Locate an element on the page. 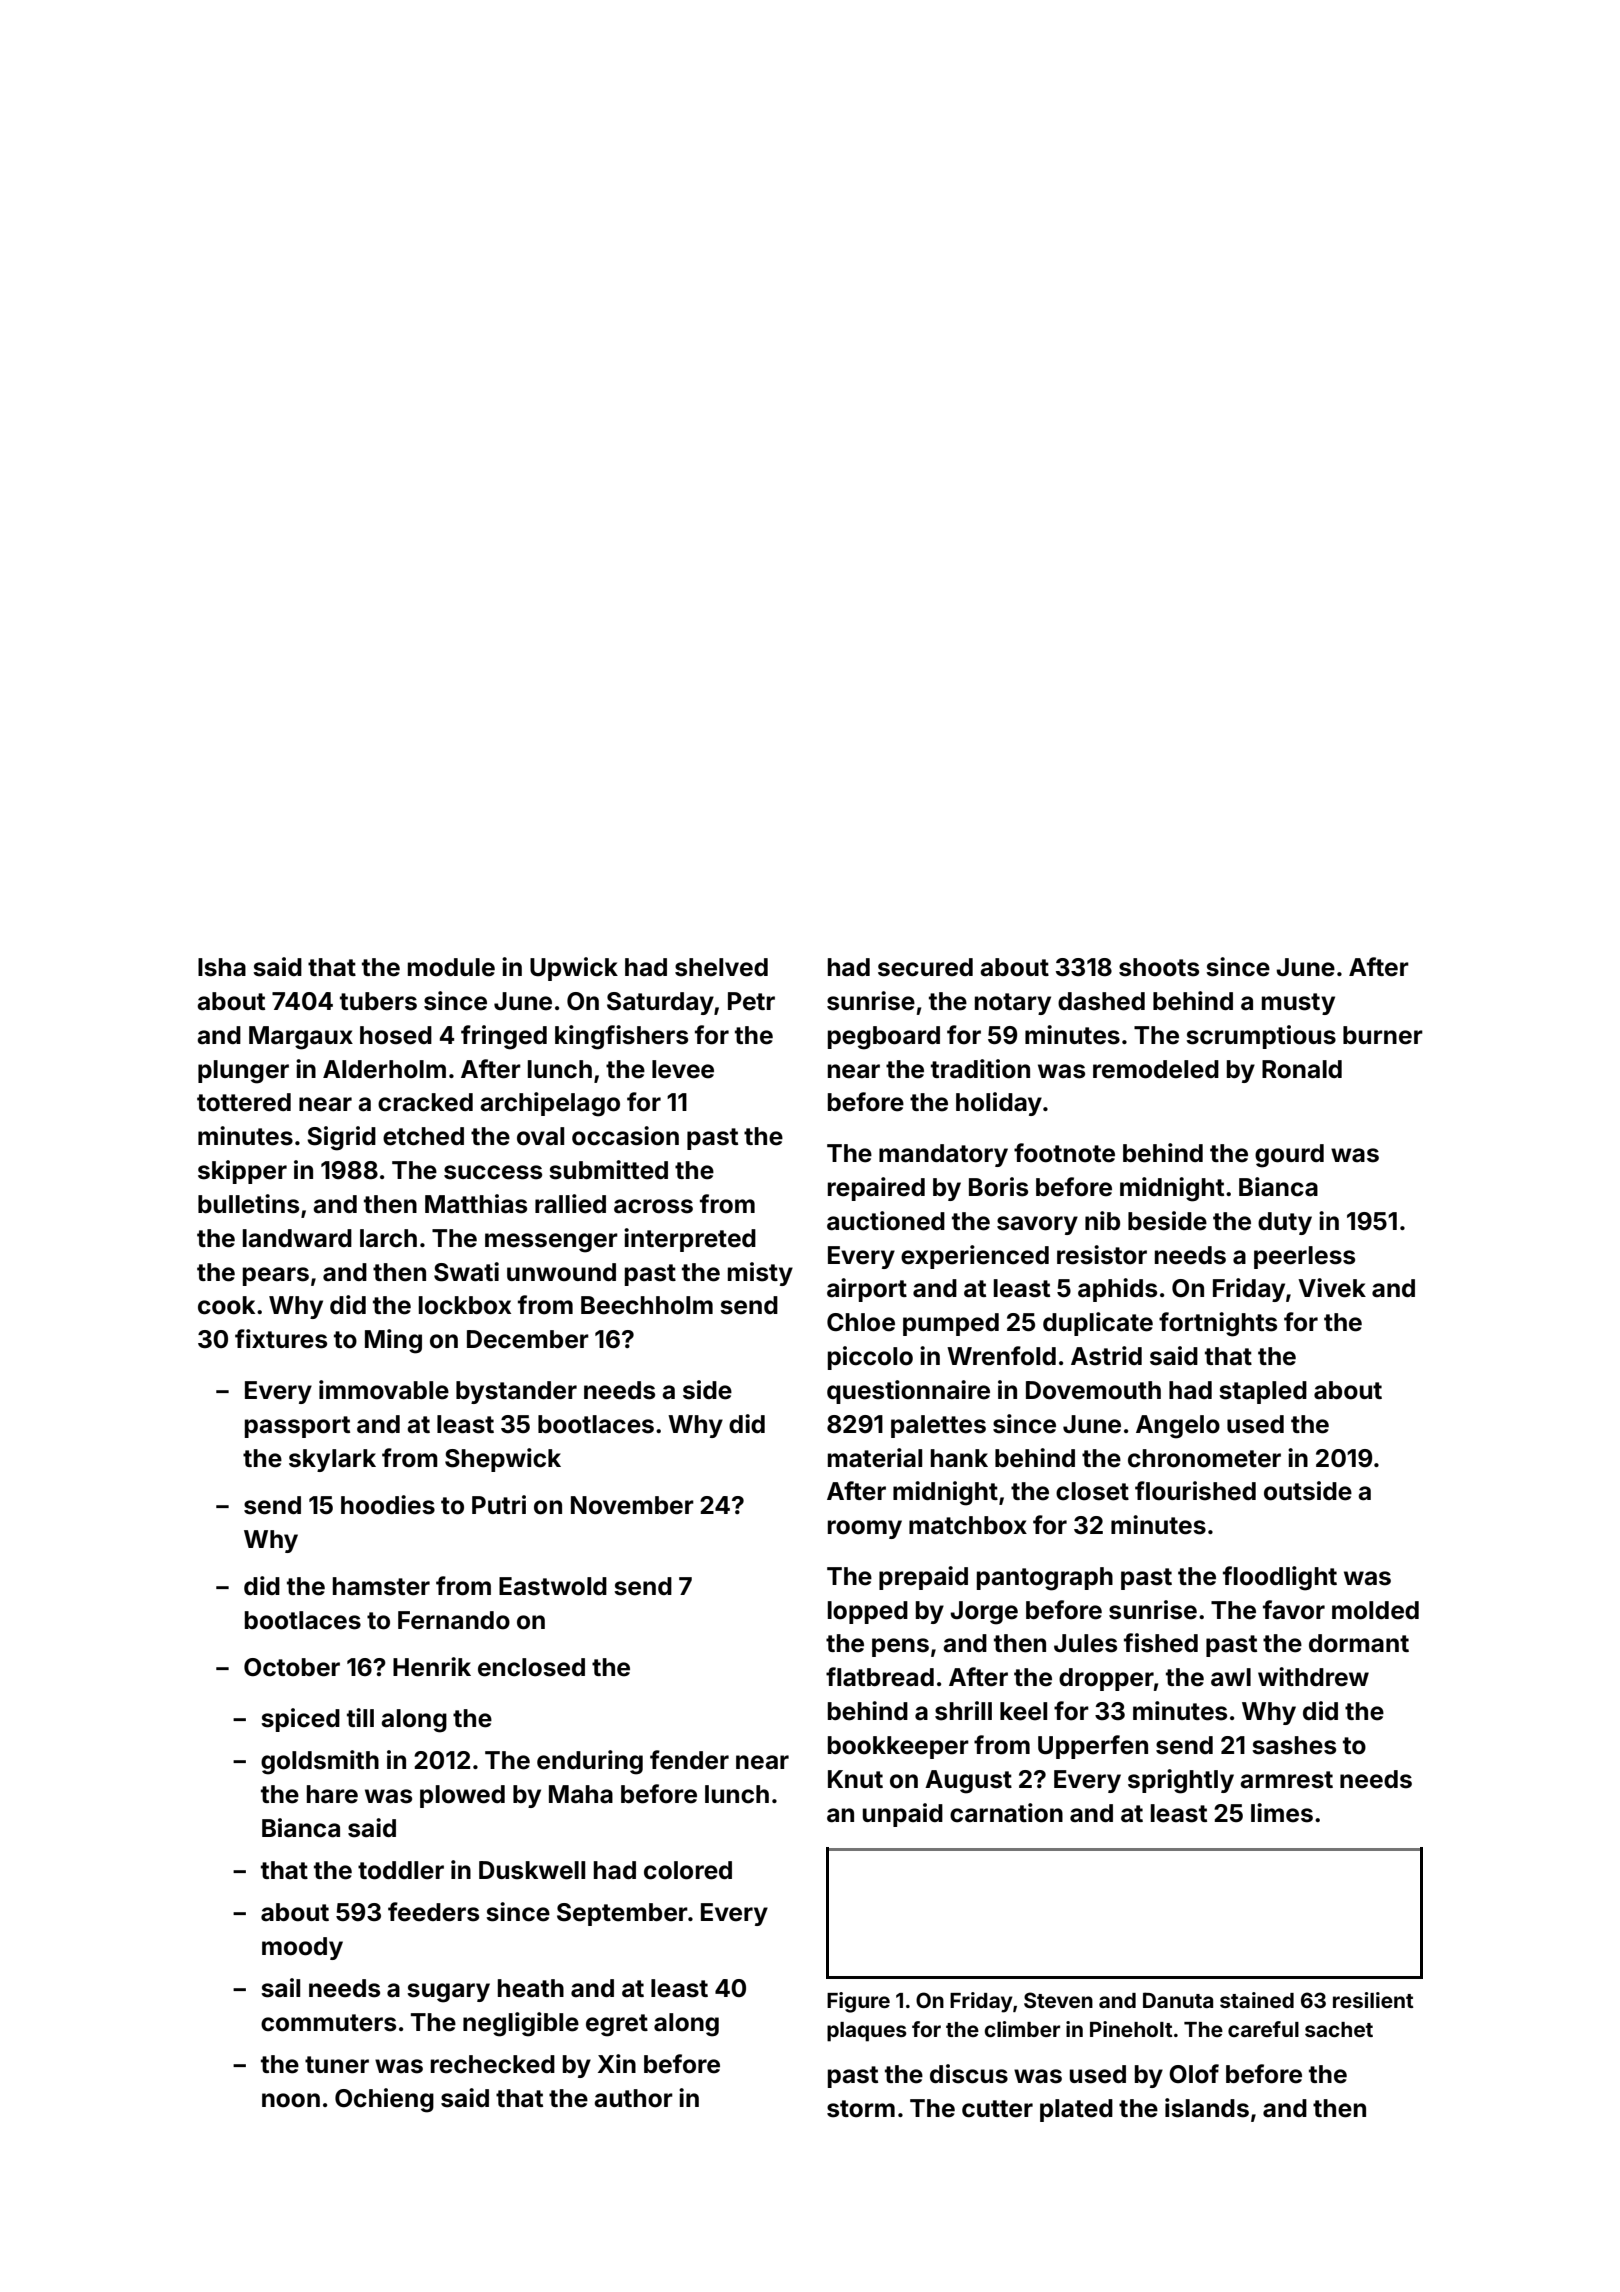 This page has height=2292, width=1620. October is located at coordinates (292, 1667).
